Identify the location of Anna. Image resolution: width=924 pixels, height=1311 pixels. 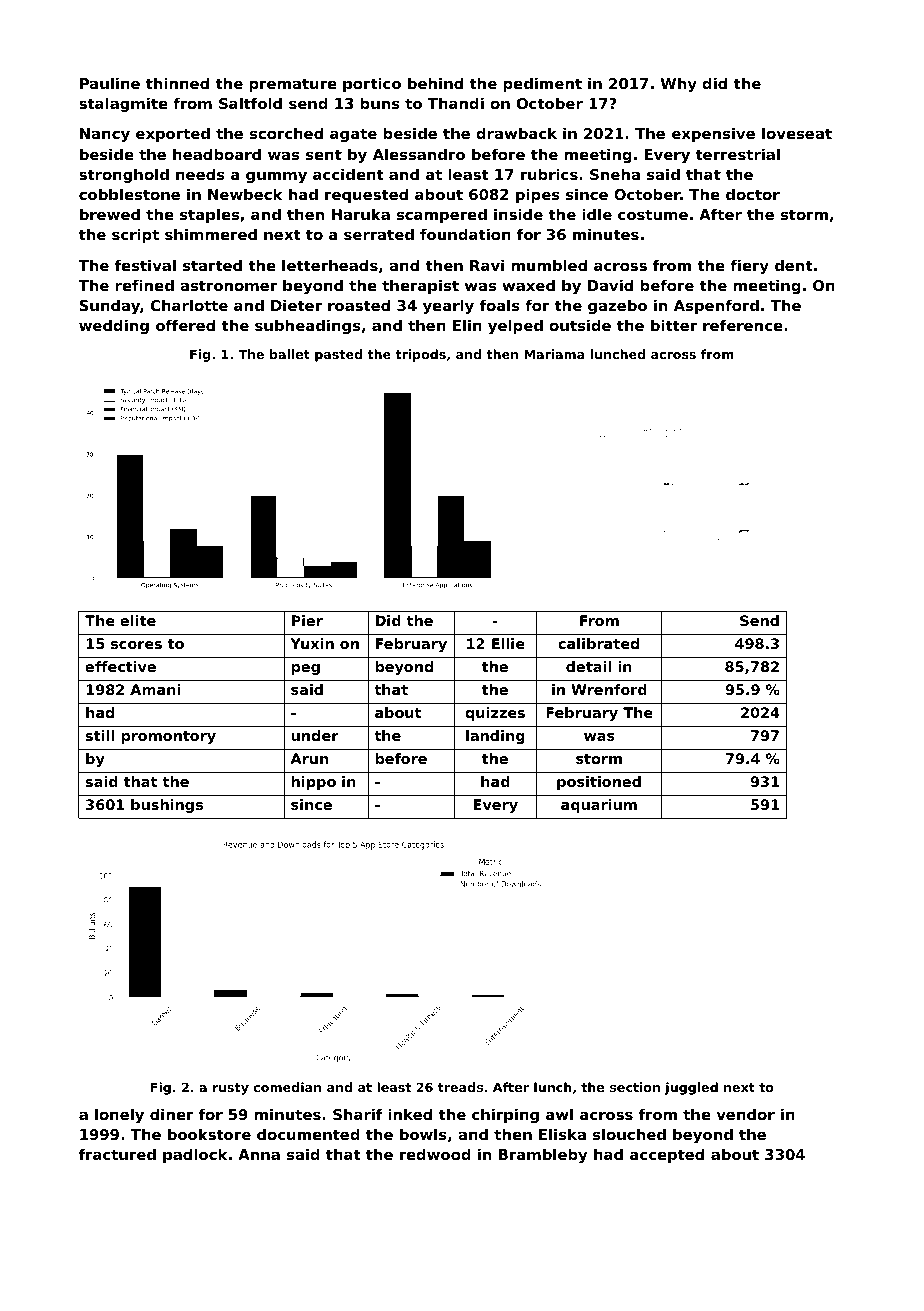
(259, 1154).
